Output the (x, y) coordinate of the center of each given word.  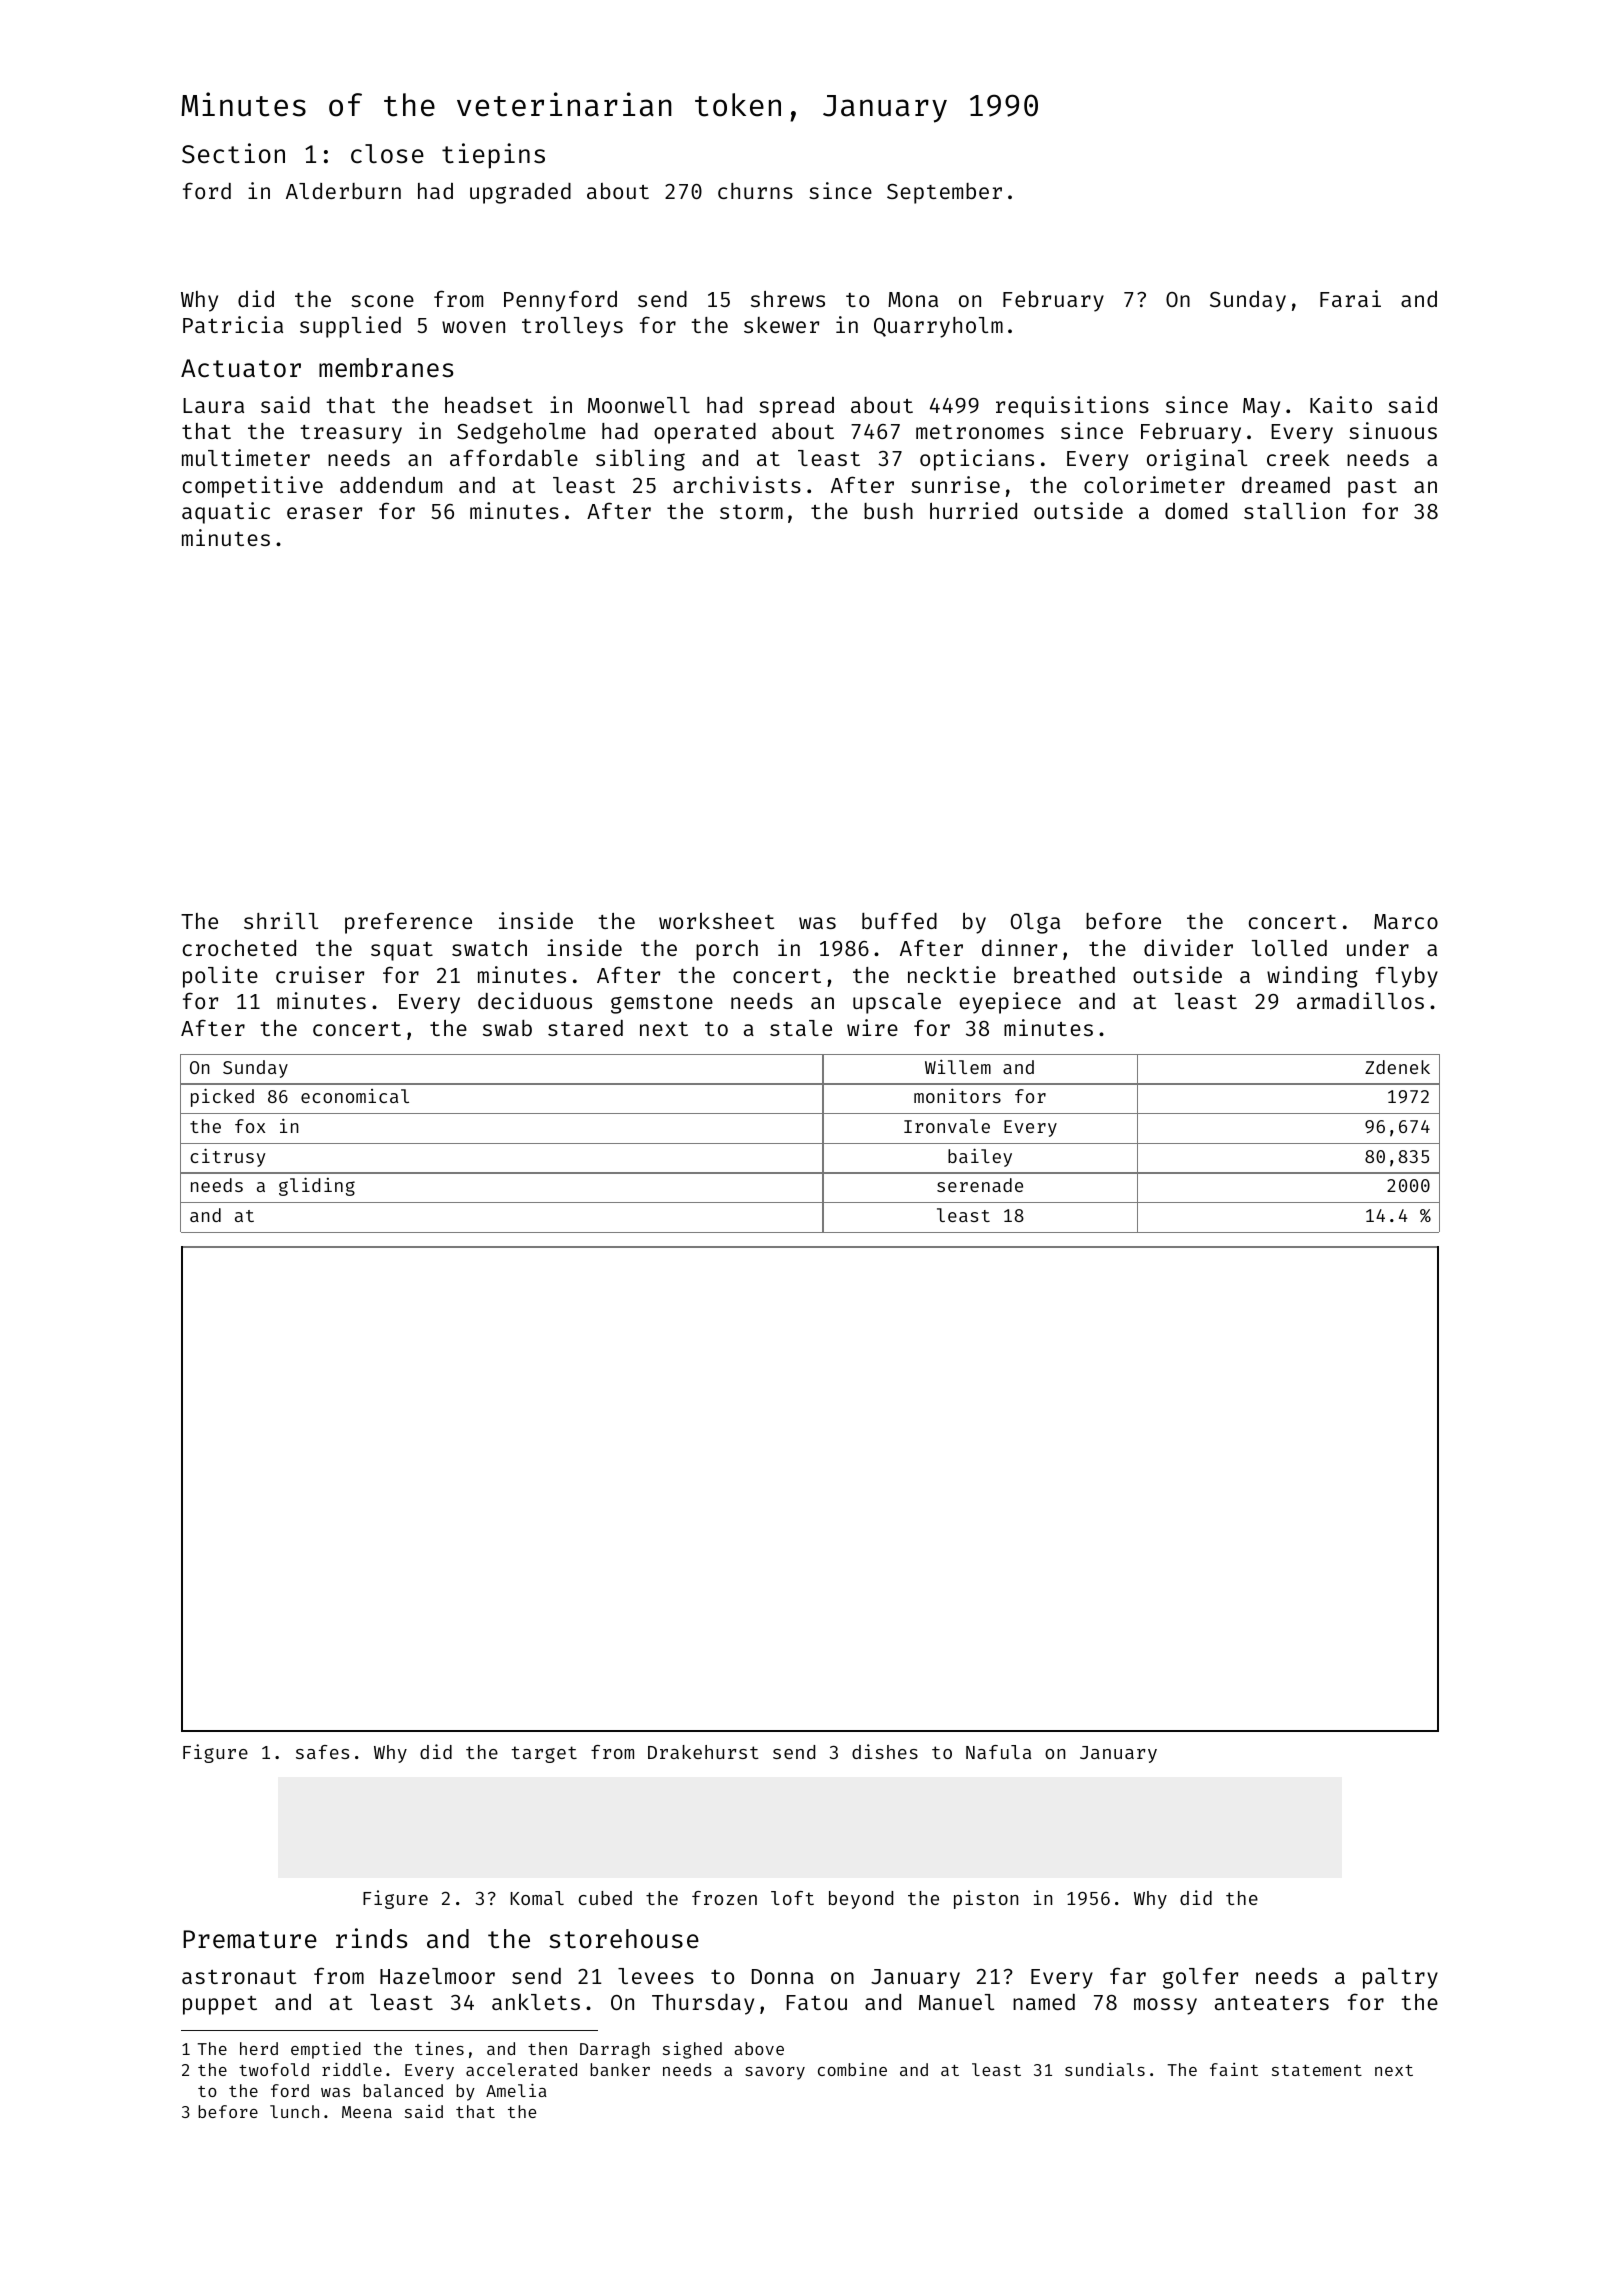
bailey (980, 1157)
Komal (537, 1898)
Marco (1406, 921)
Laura (213, 405)
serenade (980, 1185)
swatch (489, 948)
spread (796, 407)
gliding (317, 1186)
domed (1196, 511)
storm (751, 512)
